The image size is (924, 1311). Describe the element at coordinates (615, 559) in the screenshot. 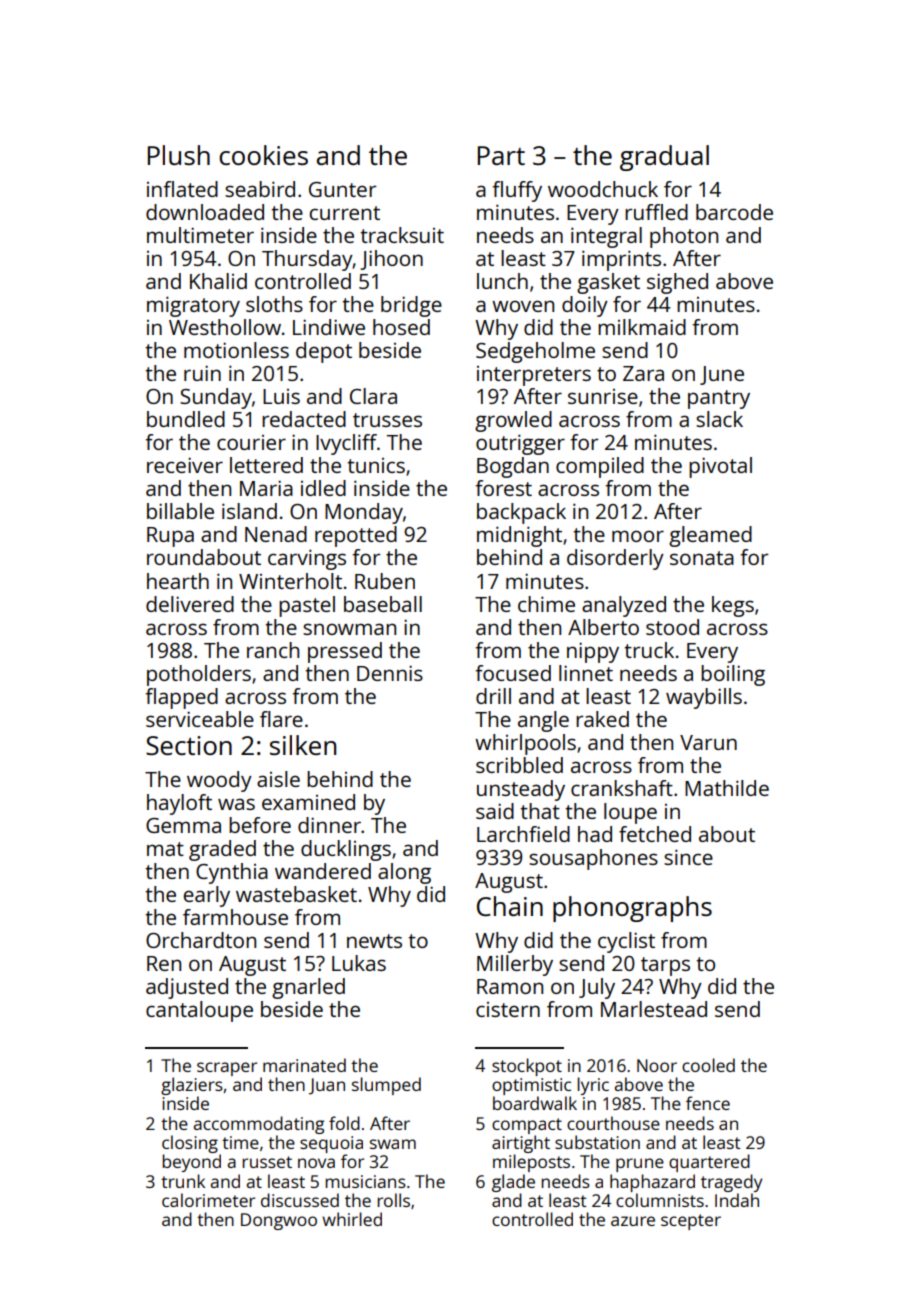

I see `disorderly` at that location.
